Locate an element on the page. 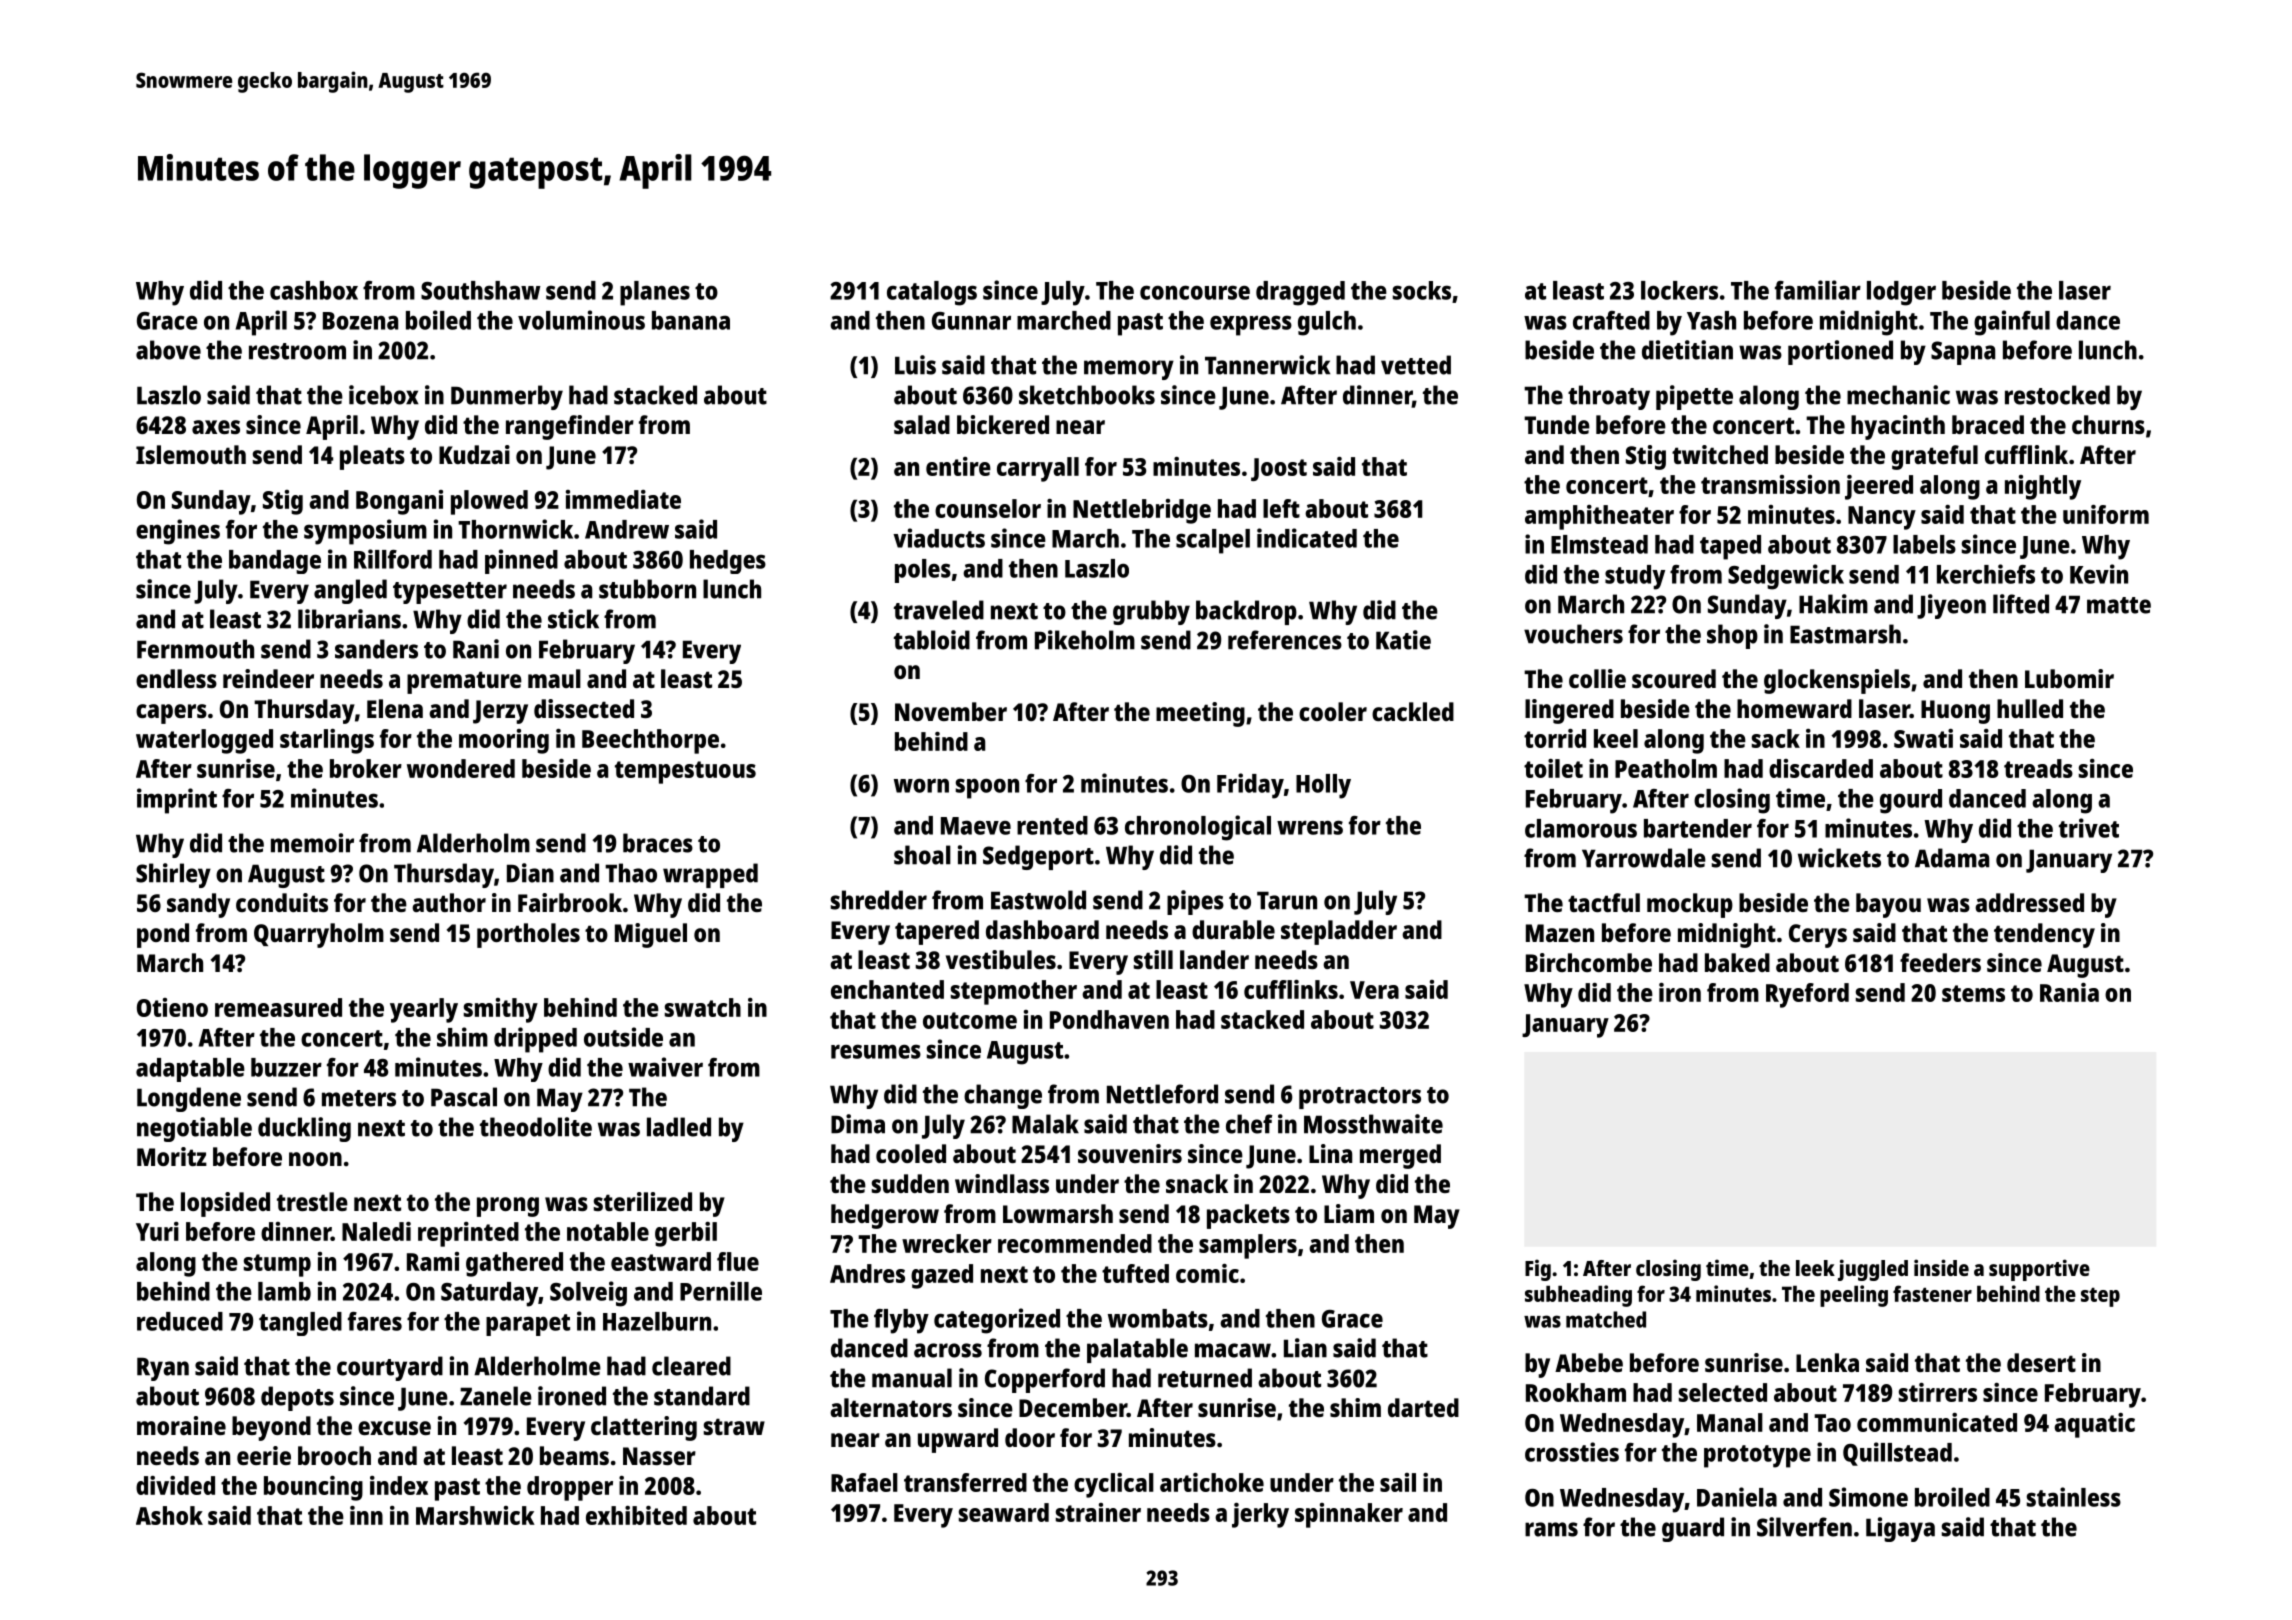 This page has width=2292, height=1620. reduced is located at coordinates (180, 1321).
